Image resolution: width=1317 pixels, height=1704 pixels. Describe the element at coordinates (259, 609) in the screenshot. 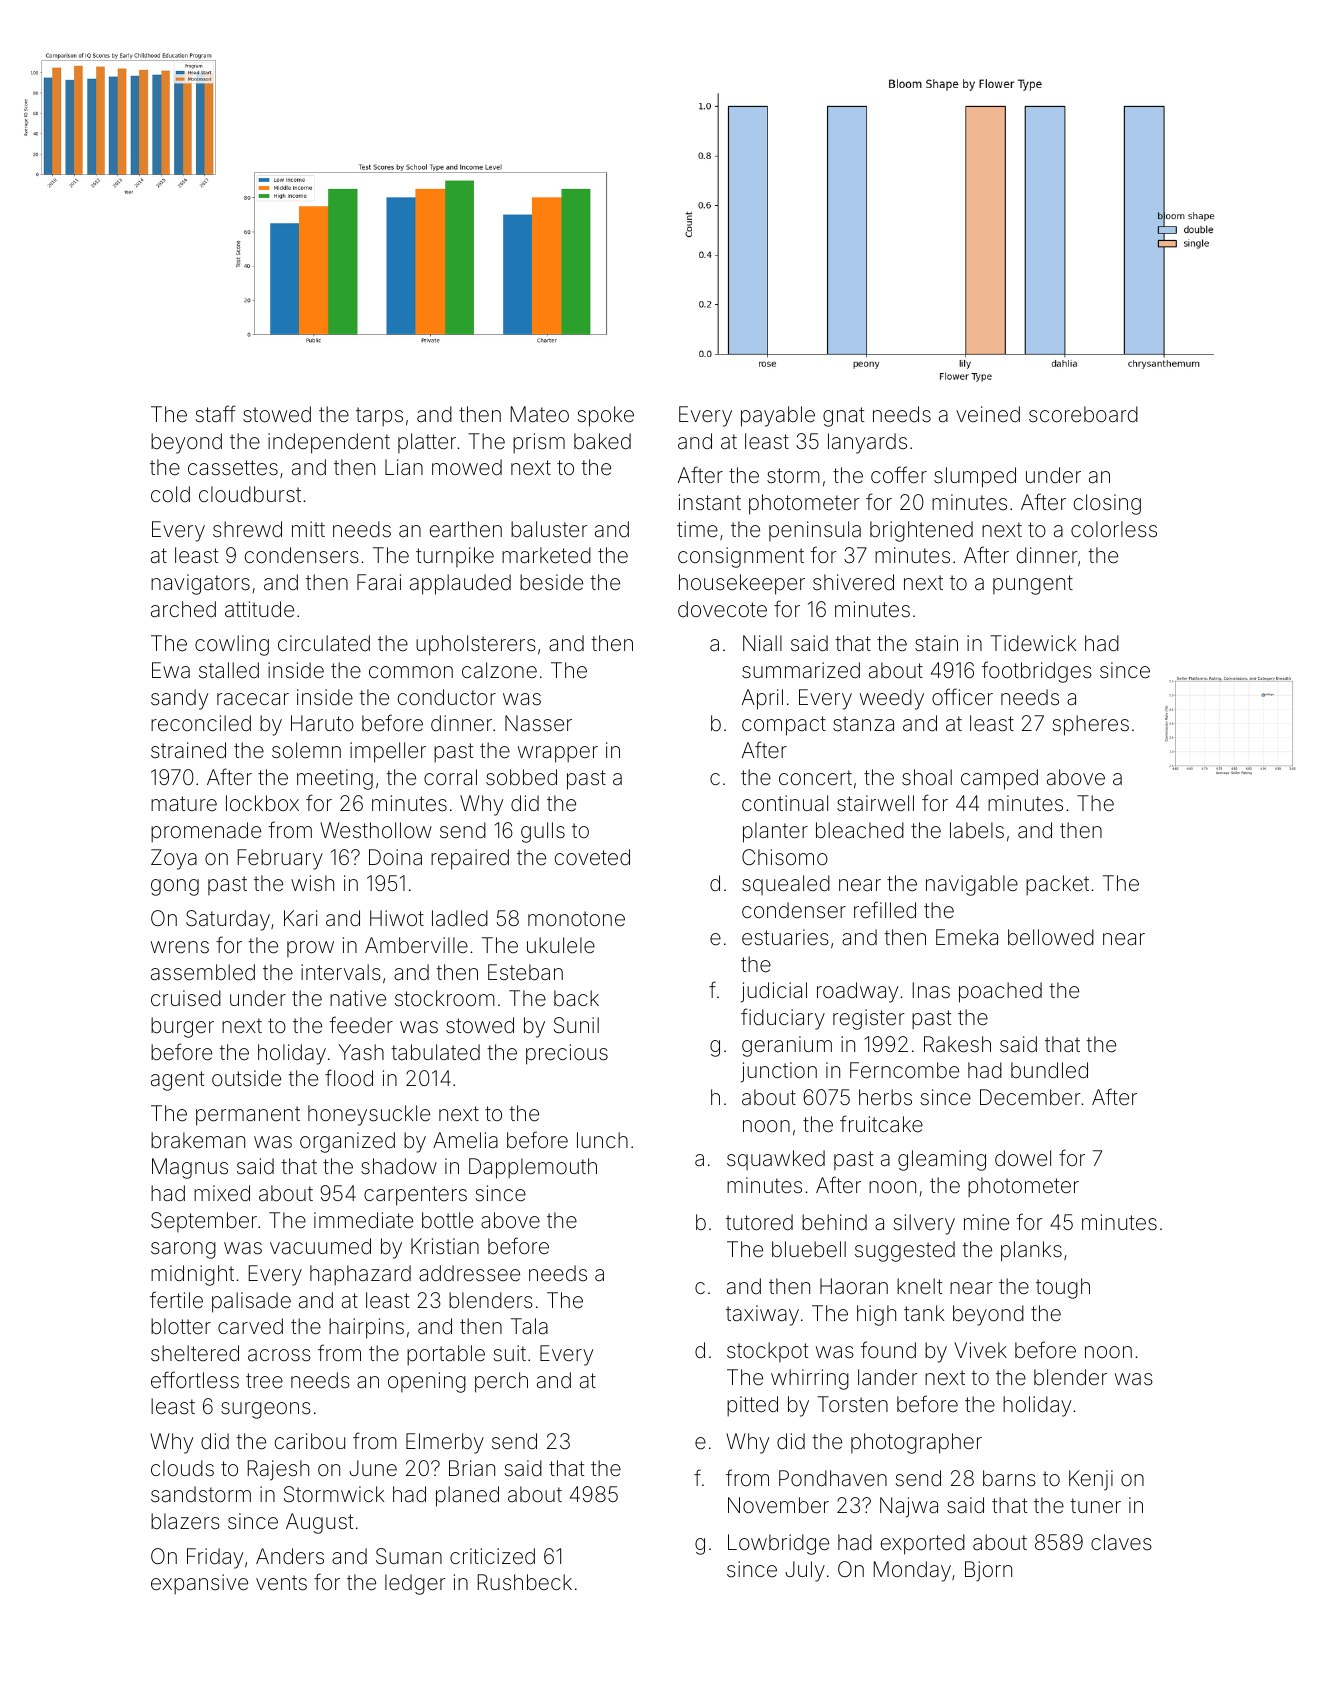

I see `attitude` at that location.
